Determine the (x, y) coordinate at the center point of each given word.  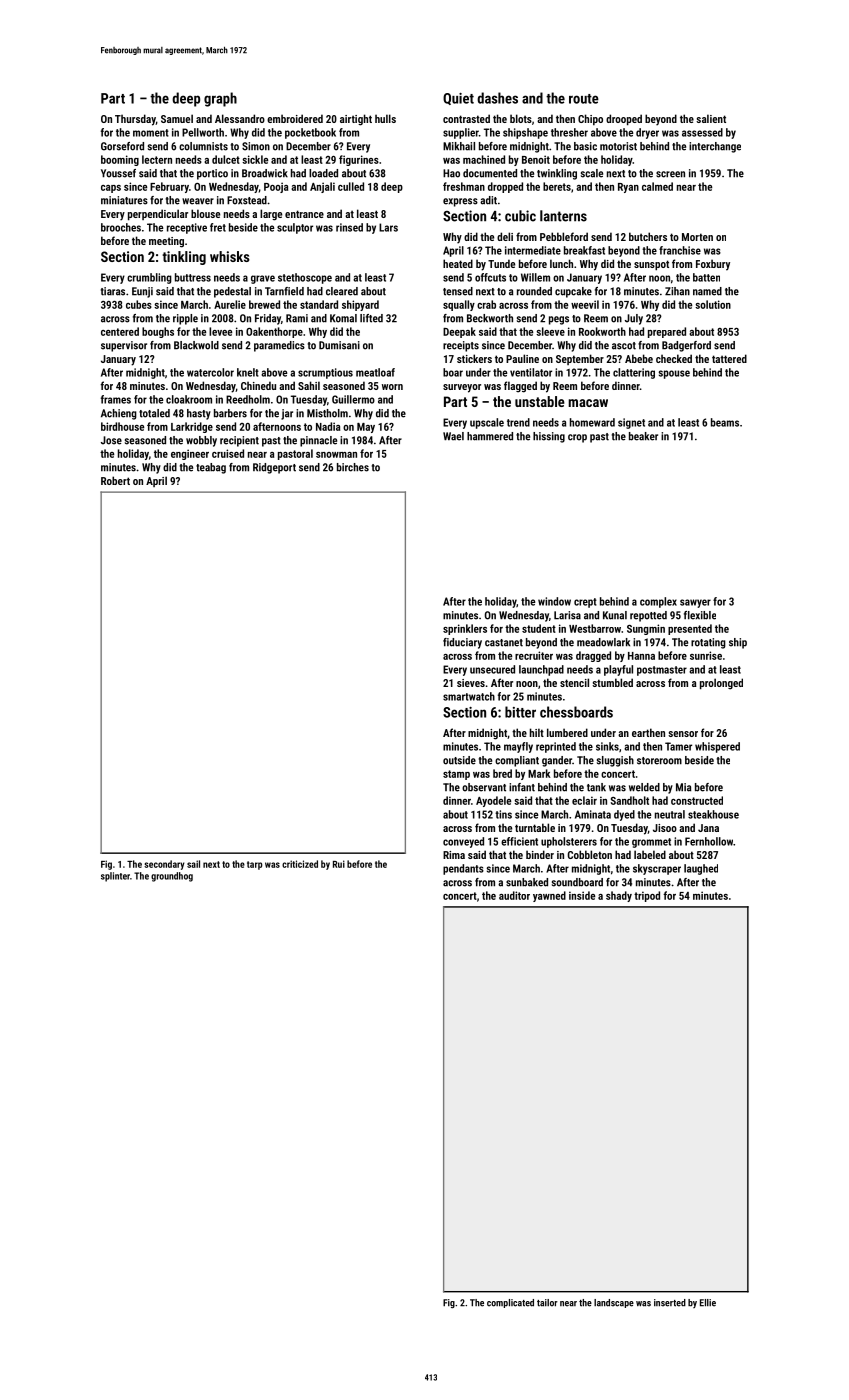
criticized (300, 864)
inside (582, 895)
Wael (453, 436)
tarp (255, 865)
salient (711, 118)
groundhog (172, 877)
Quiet (458, 99)
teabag (211, 468)
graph (220, 99)
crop (577, 438)
